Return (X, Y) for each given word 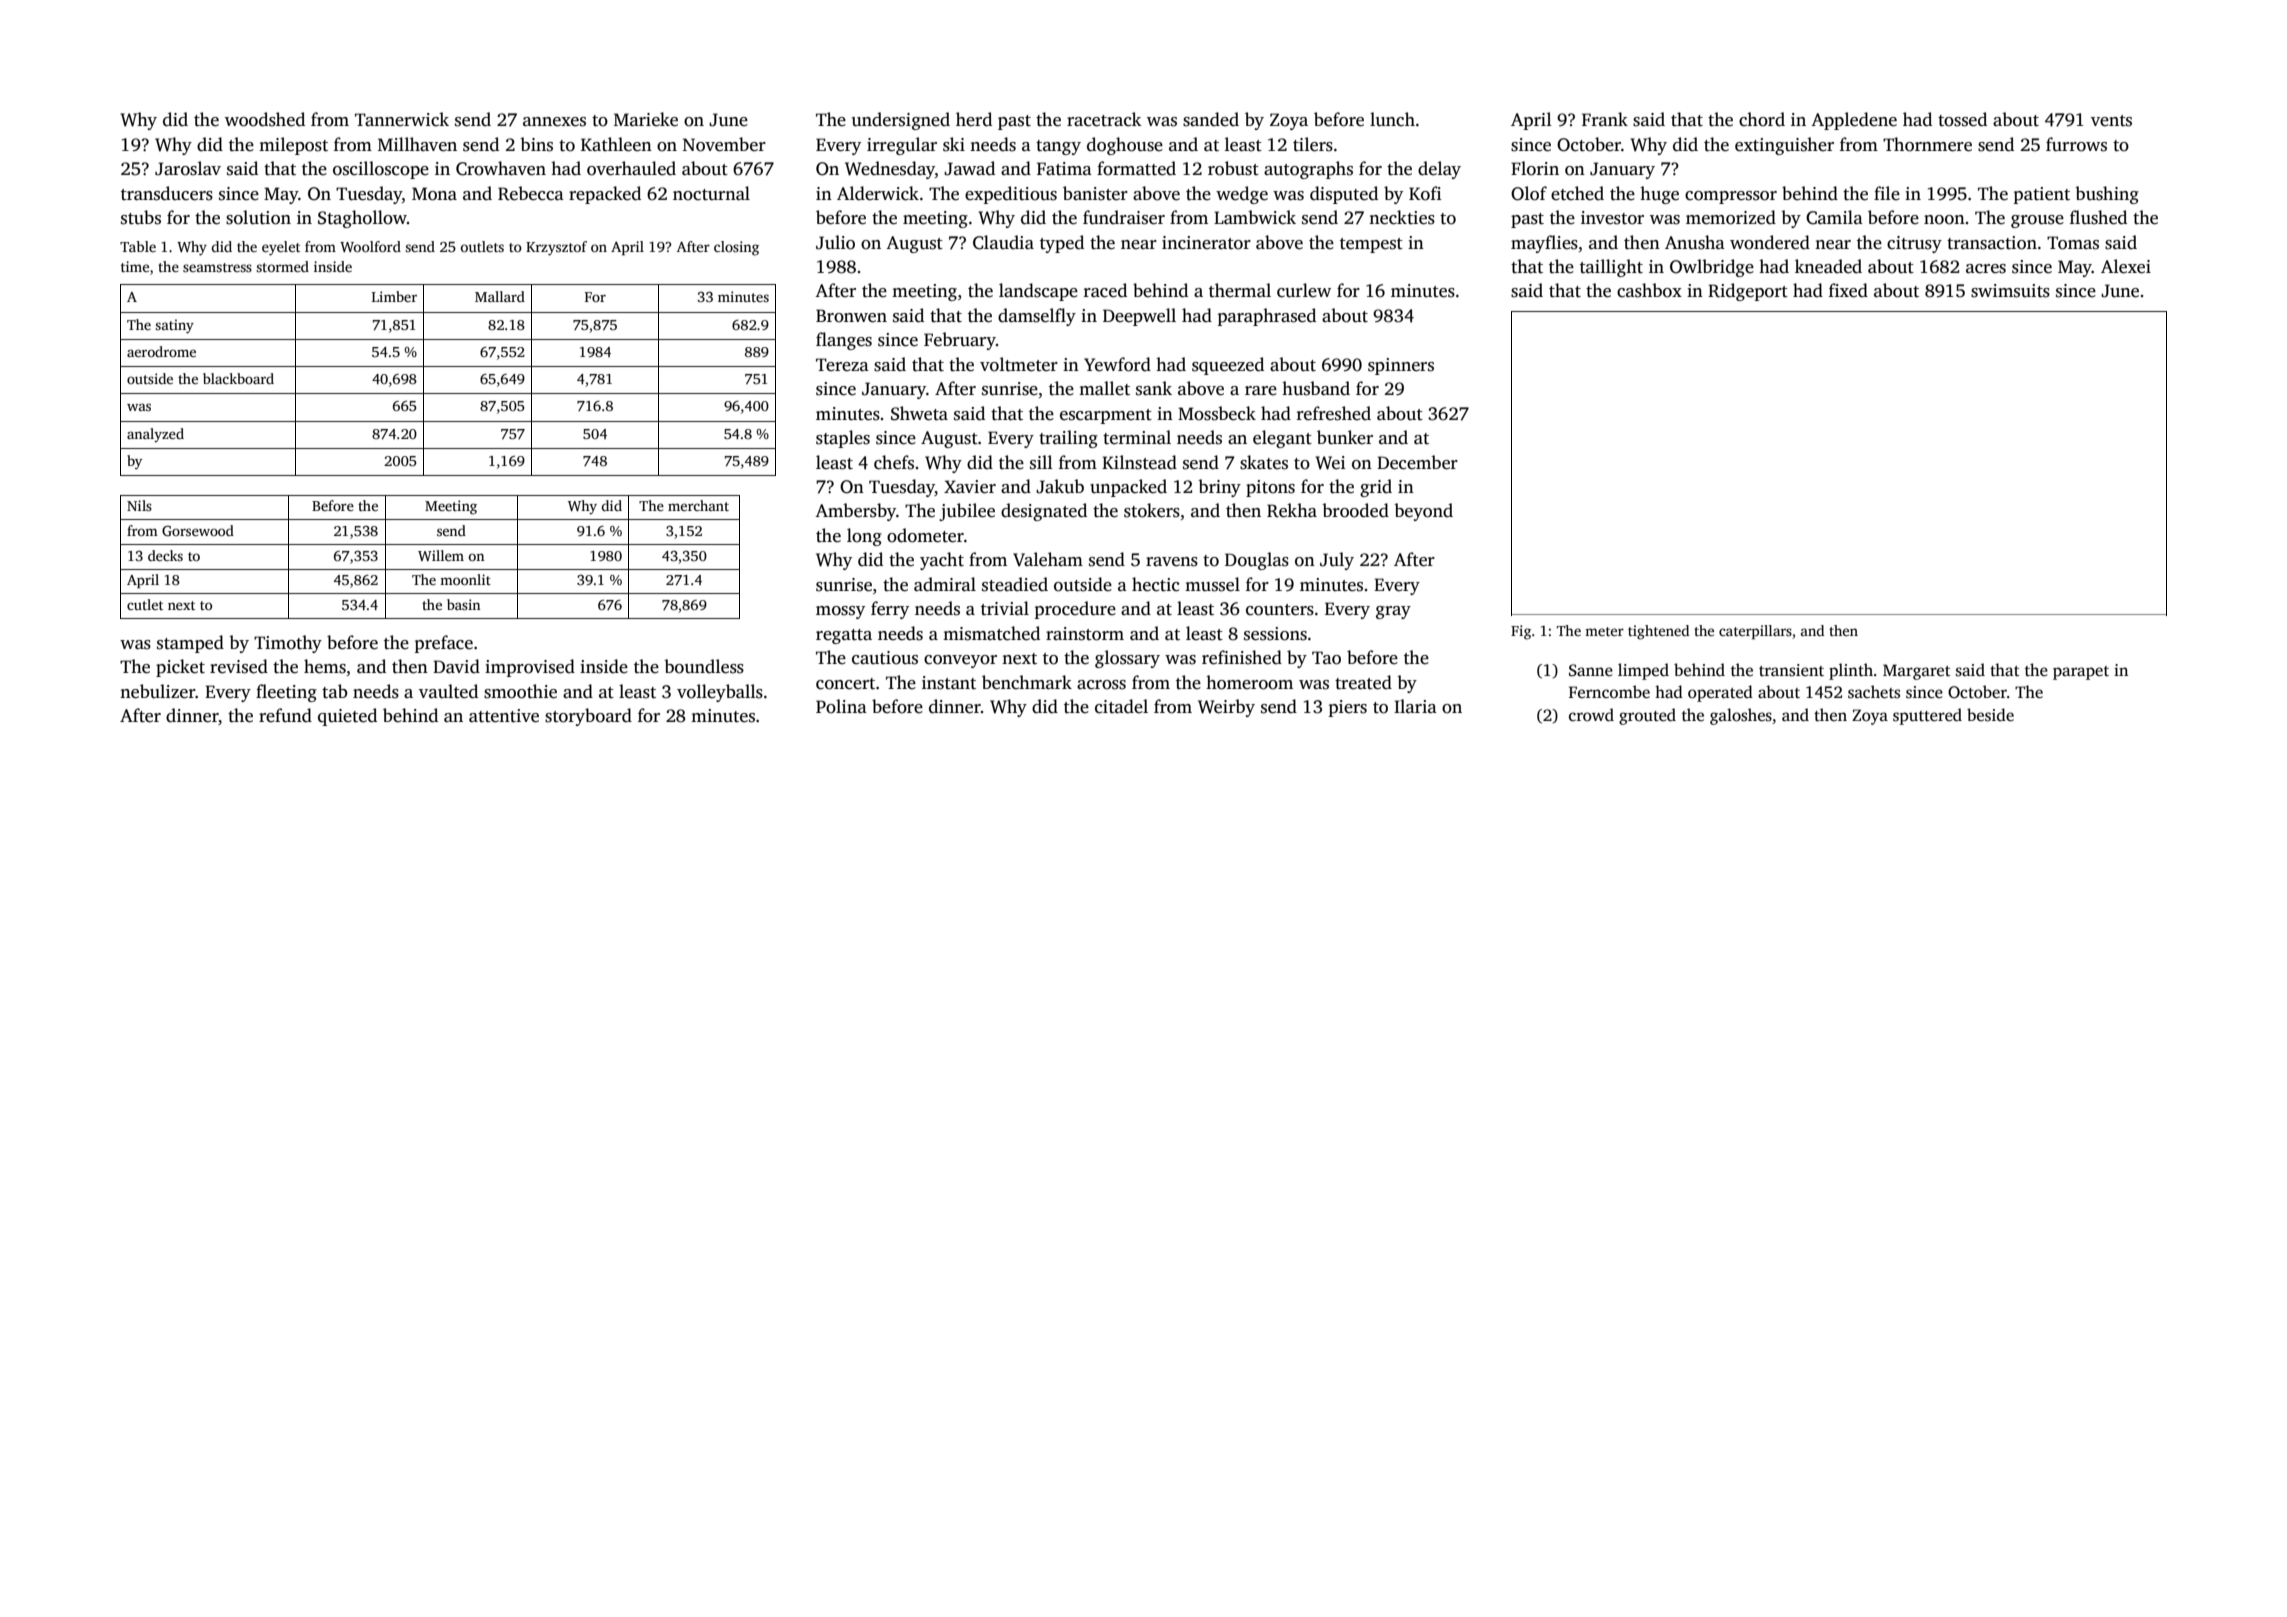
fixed (1848, 290)
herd (974, 119)
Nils (139, 505)
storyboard (588, 717)
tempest (1371, 245)
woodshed (265, 119)
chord (1762, 119)
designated (1044, 512)
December (1417, 462)
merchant (698, 505)
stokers (1152, 510)
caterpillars (1755, 632)
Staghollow (362, 219)
